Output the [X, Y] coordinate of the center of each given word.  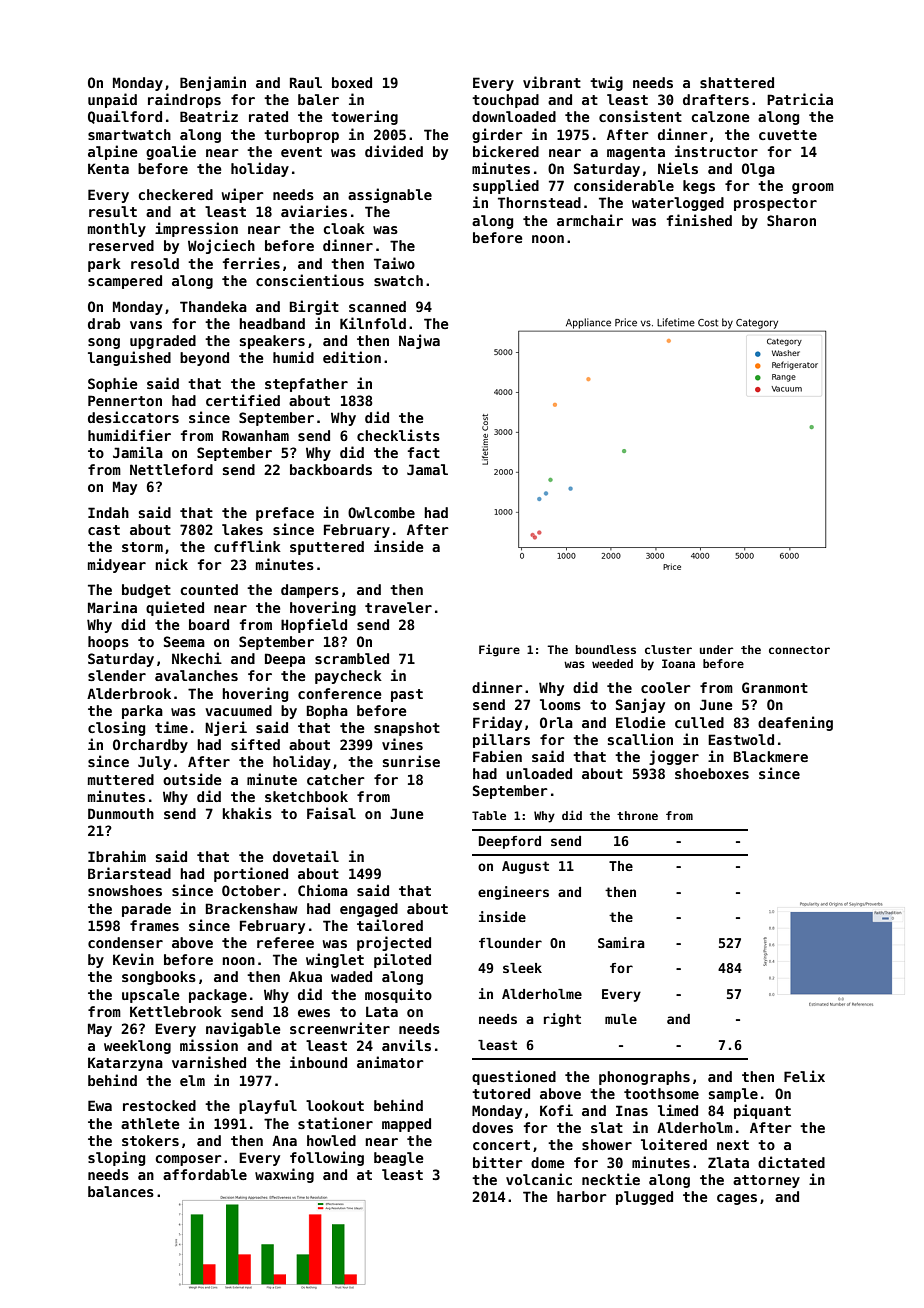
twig [606, 83]
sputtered [327, 548]
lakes [242, 529]
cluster [668, 649]
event [301, 152]
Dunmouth [121, 813]
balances [121, 1191]
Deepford [510, 842]
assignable [390, 195]
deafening [795, 723]
